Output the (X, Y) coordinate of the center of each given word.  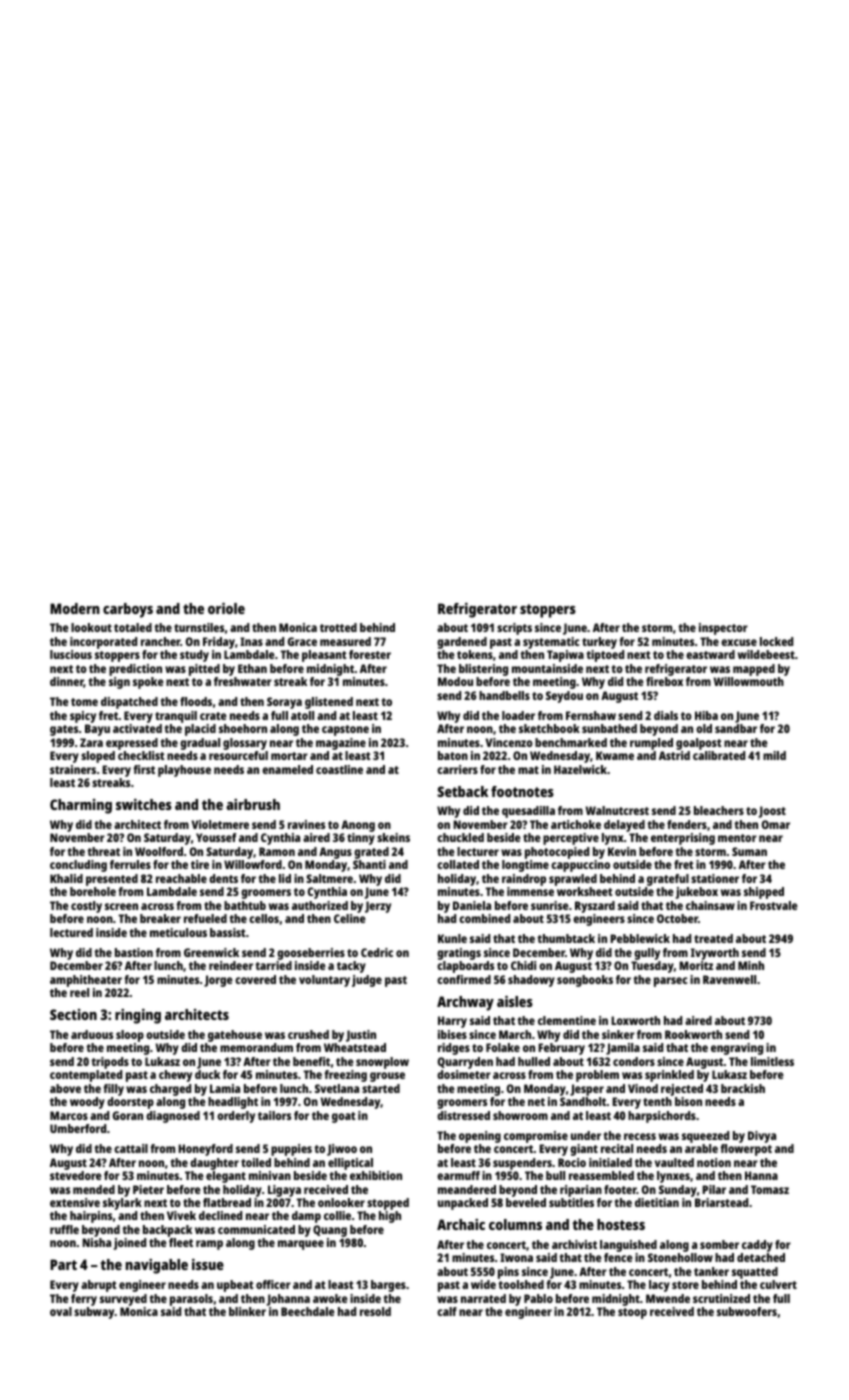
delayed (624, 826)
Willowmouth (749, 681)
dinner (67, 682)
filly (113, 1090)
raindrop (524, 880)
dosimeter (464, 1074)
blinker (247, 1311)
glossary (245, 744)
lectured (71, 932)
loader (518, 715)
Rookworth (693, 1034)
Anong (358, 826)
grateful (668, 880)
